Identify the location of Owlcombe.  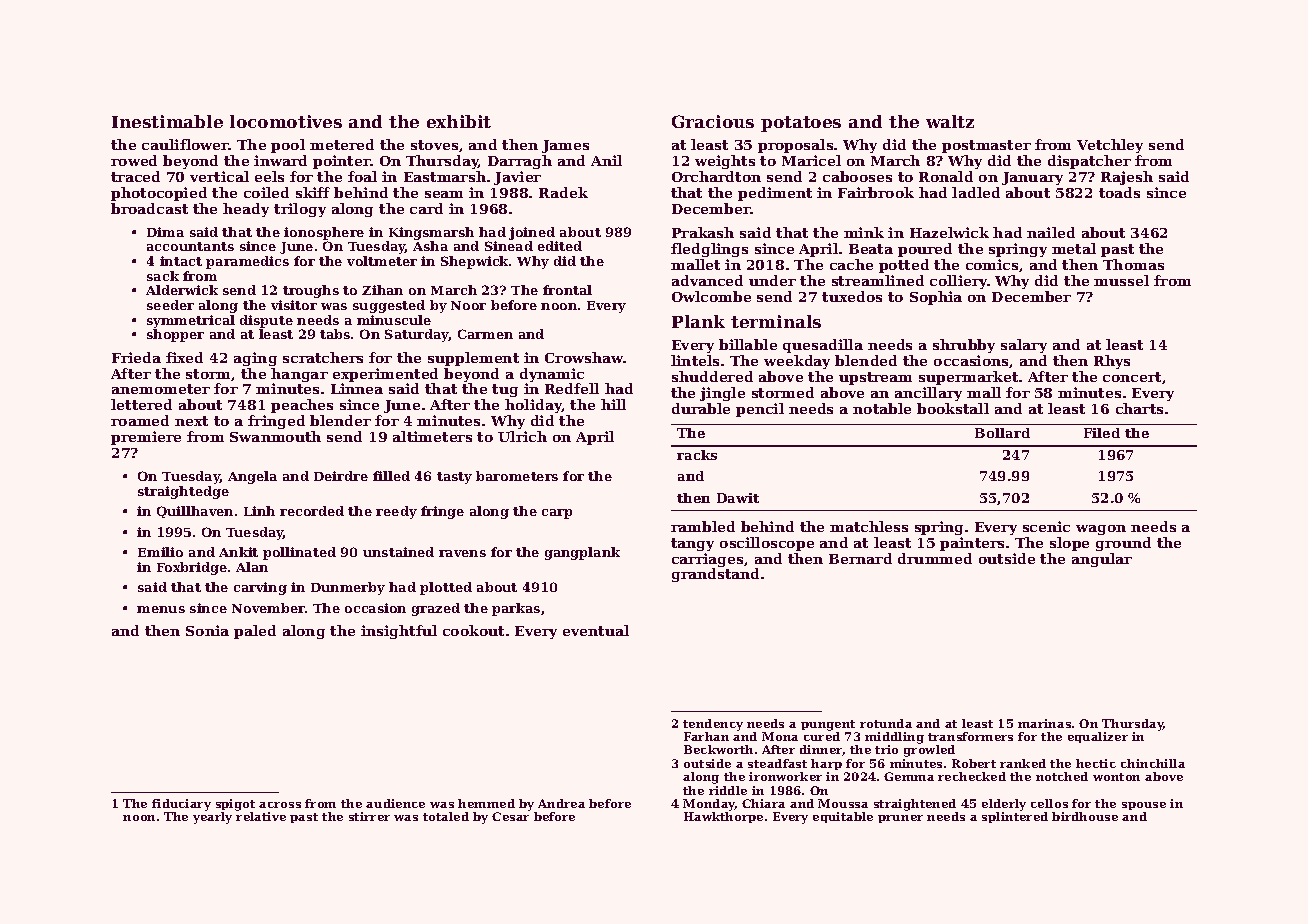
(711, 296).
